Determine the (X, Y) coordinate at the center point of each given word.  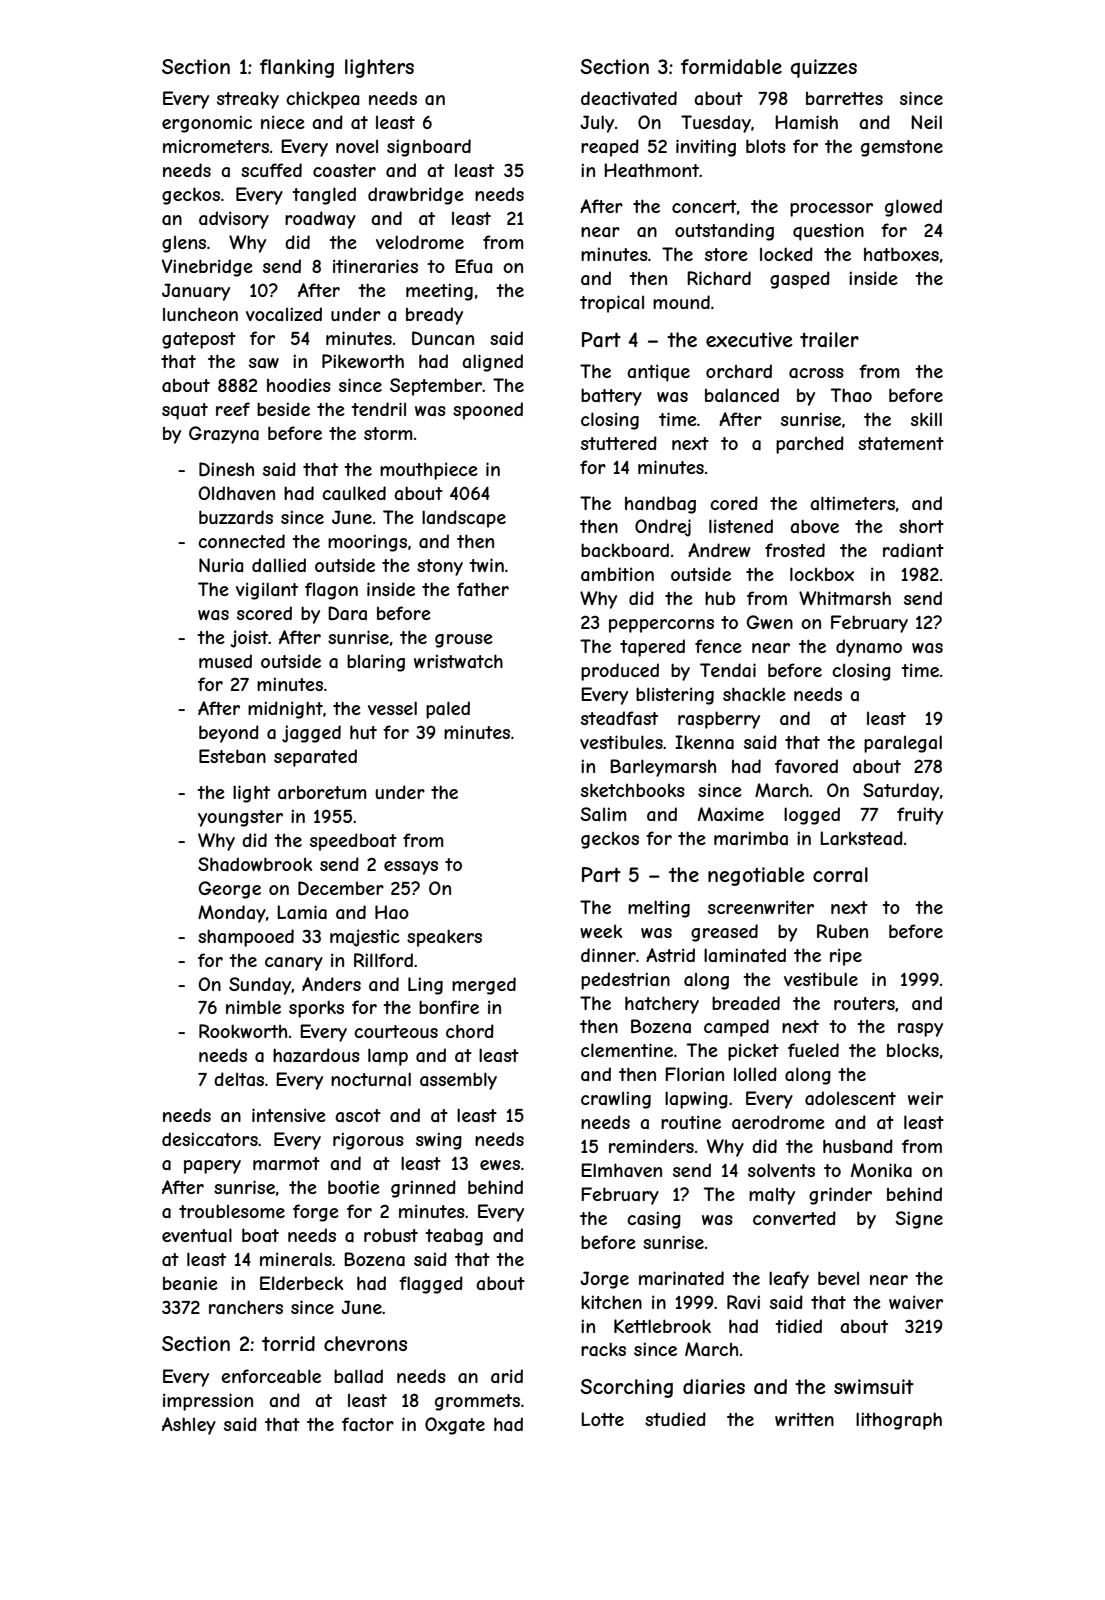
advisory (234, 220)
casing (654, 1220)
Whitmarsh (845, 598)
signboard (429, 148)
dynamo (869, 648)
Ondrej (663, 528)
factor (368, 1424)
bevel (838, 1278)
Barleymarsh (663, 768)
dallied (279, 565)
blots (766, 146)
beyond (229, 734)
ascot (358, 1115)
